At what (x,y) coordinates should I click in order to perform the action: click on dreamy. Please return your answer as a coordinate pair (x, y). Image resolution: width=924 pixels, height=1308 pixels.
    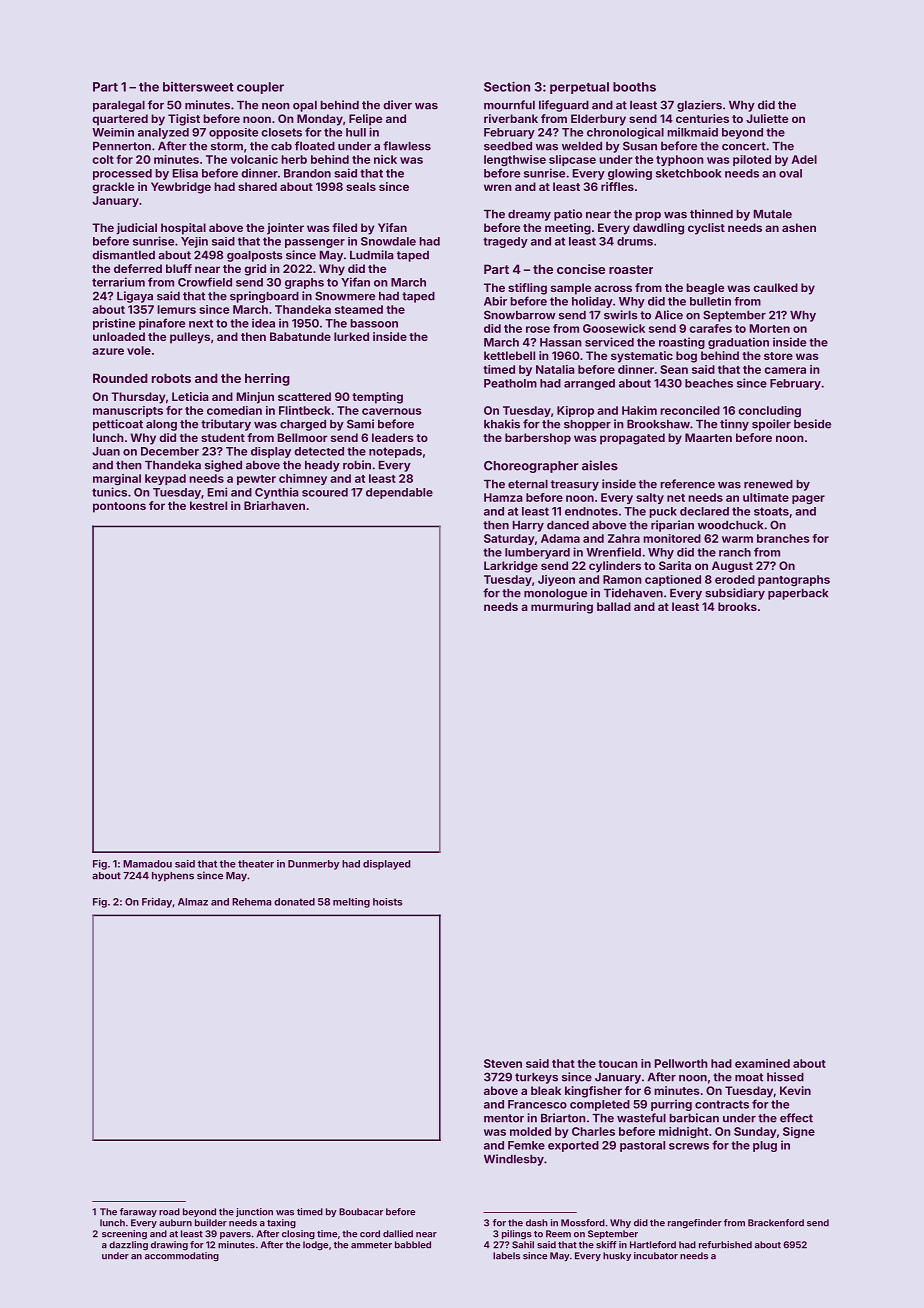
    Looking at the image, I should click on (529, 215).
